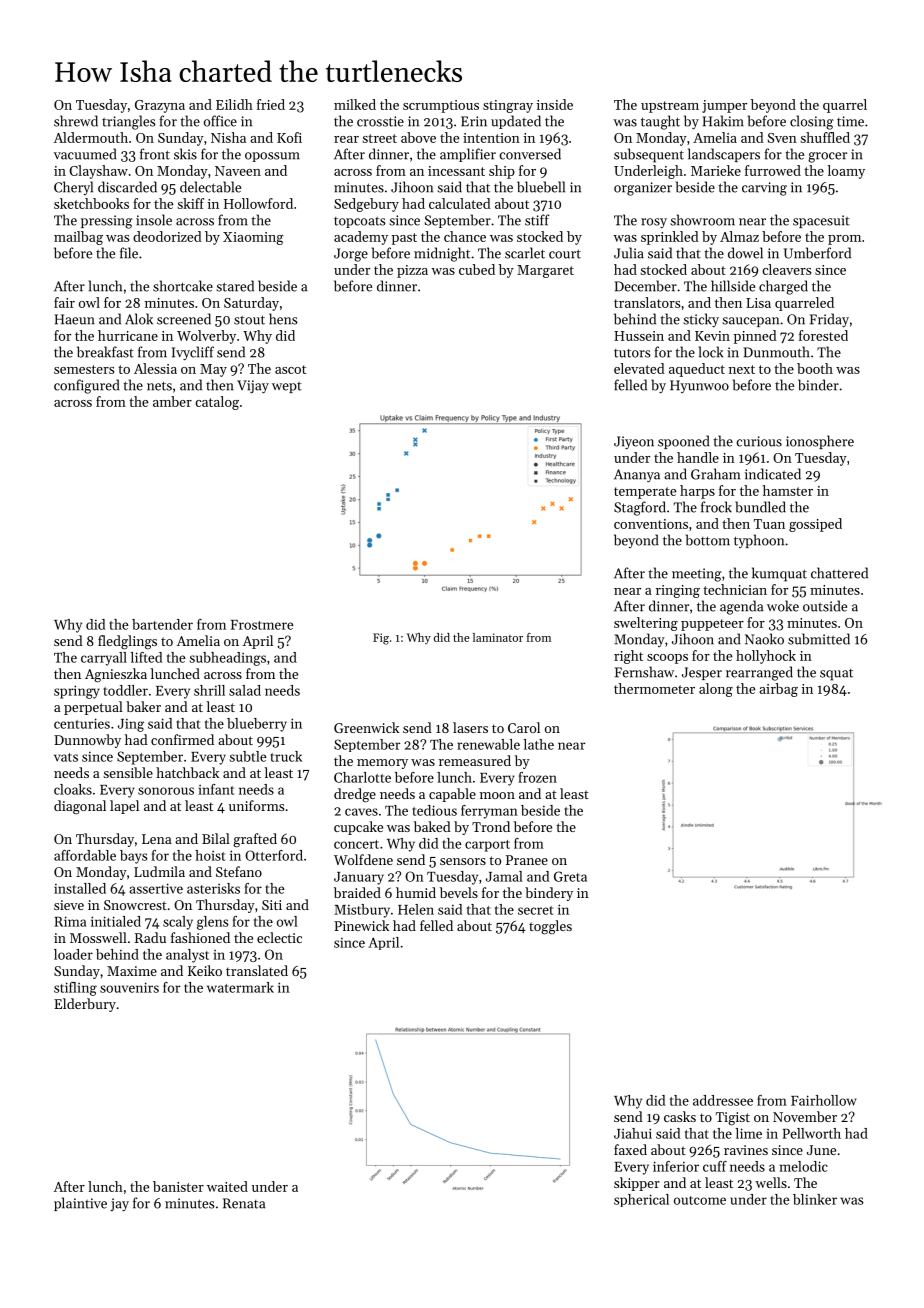 The height and width of the document is (1308, 924). I want to click on Jamal, so click(504, 876).
